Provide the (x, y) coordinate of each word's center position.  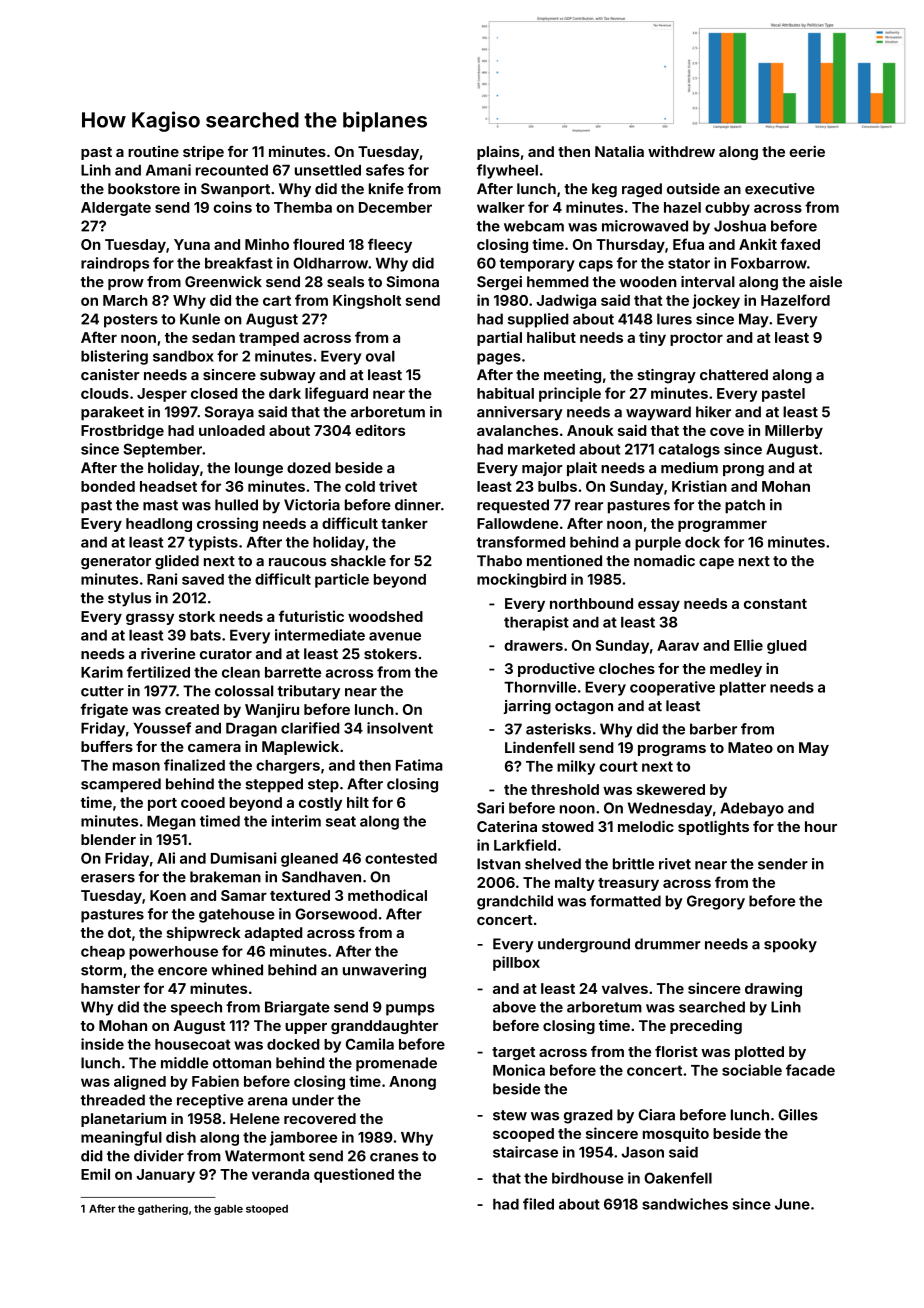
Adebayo (752, 809)
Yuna (192, 244)
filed (538, 1204)
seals (345, 282)
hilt (358, 802)
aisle (825, 282)
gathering (163, 1209)
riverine (168, 654)
